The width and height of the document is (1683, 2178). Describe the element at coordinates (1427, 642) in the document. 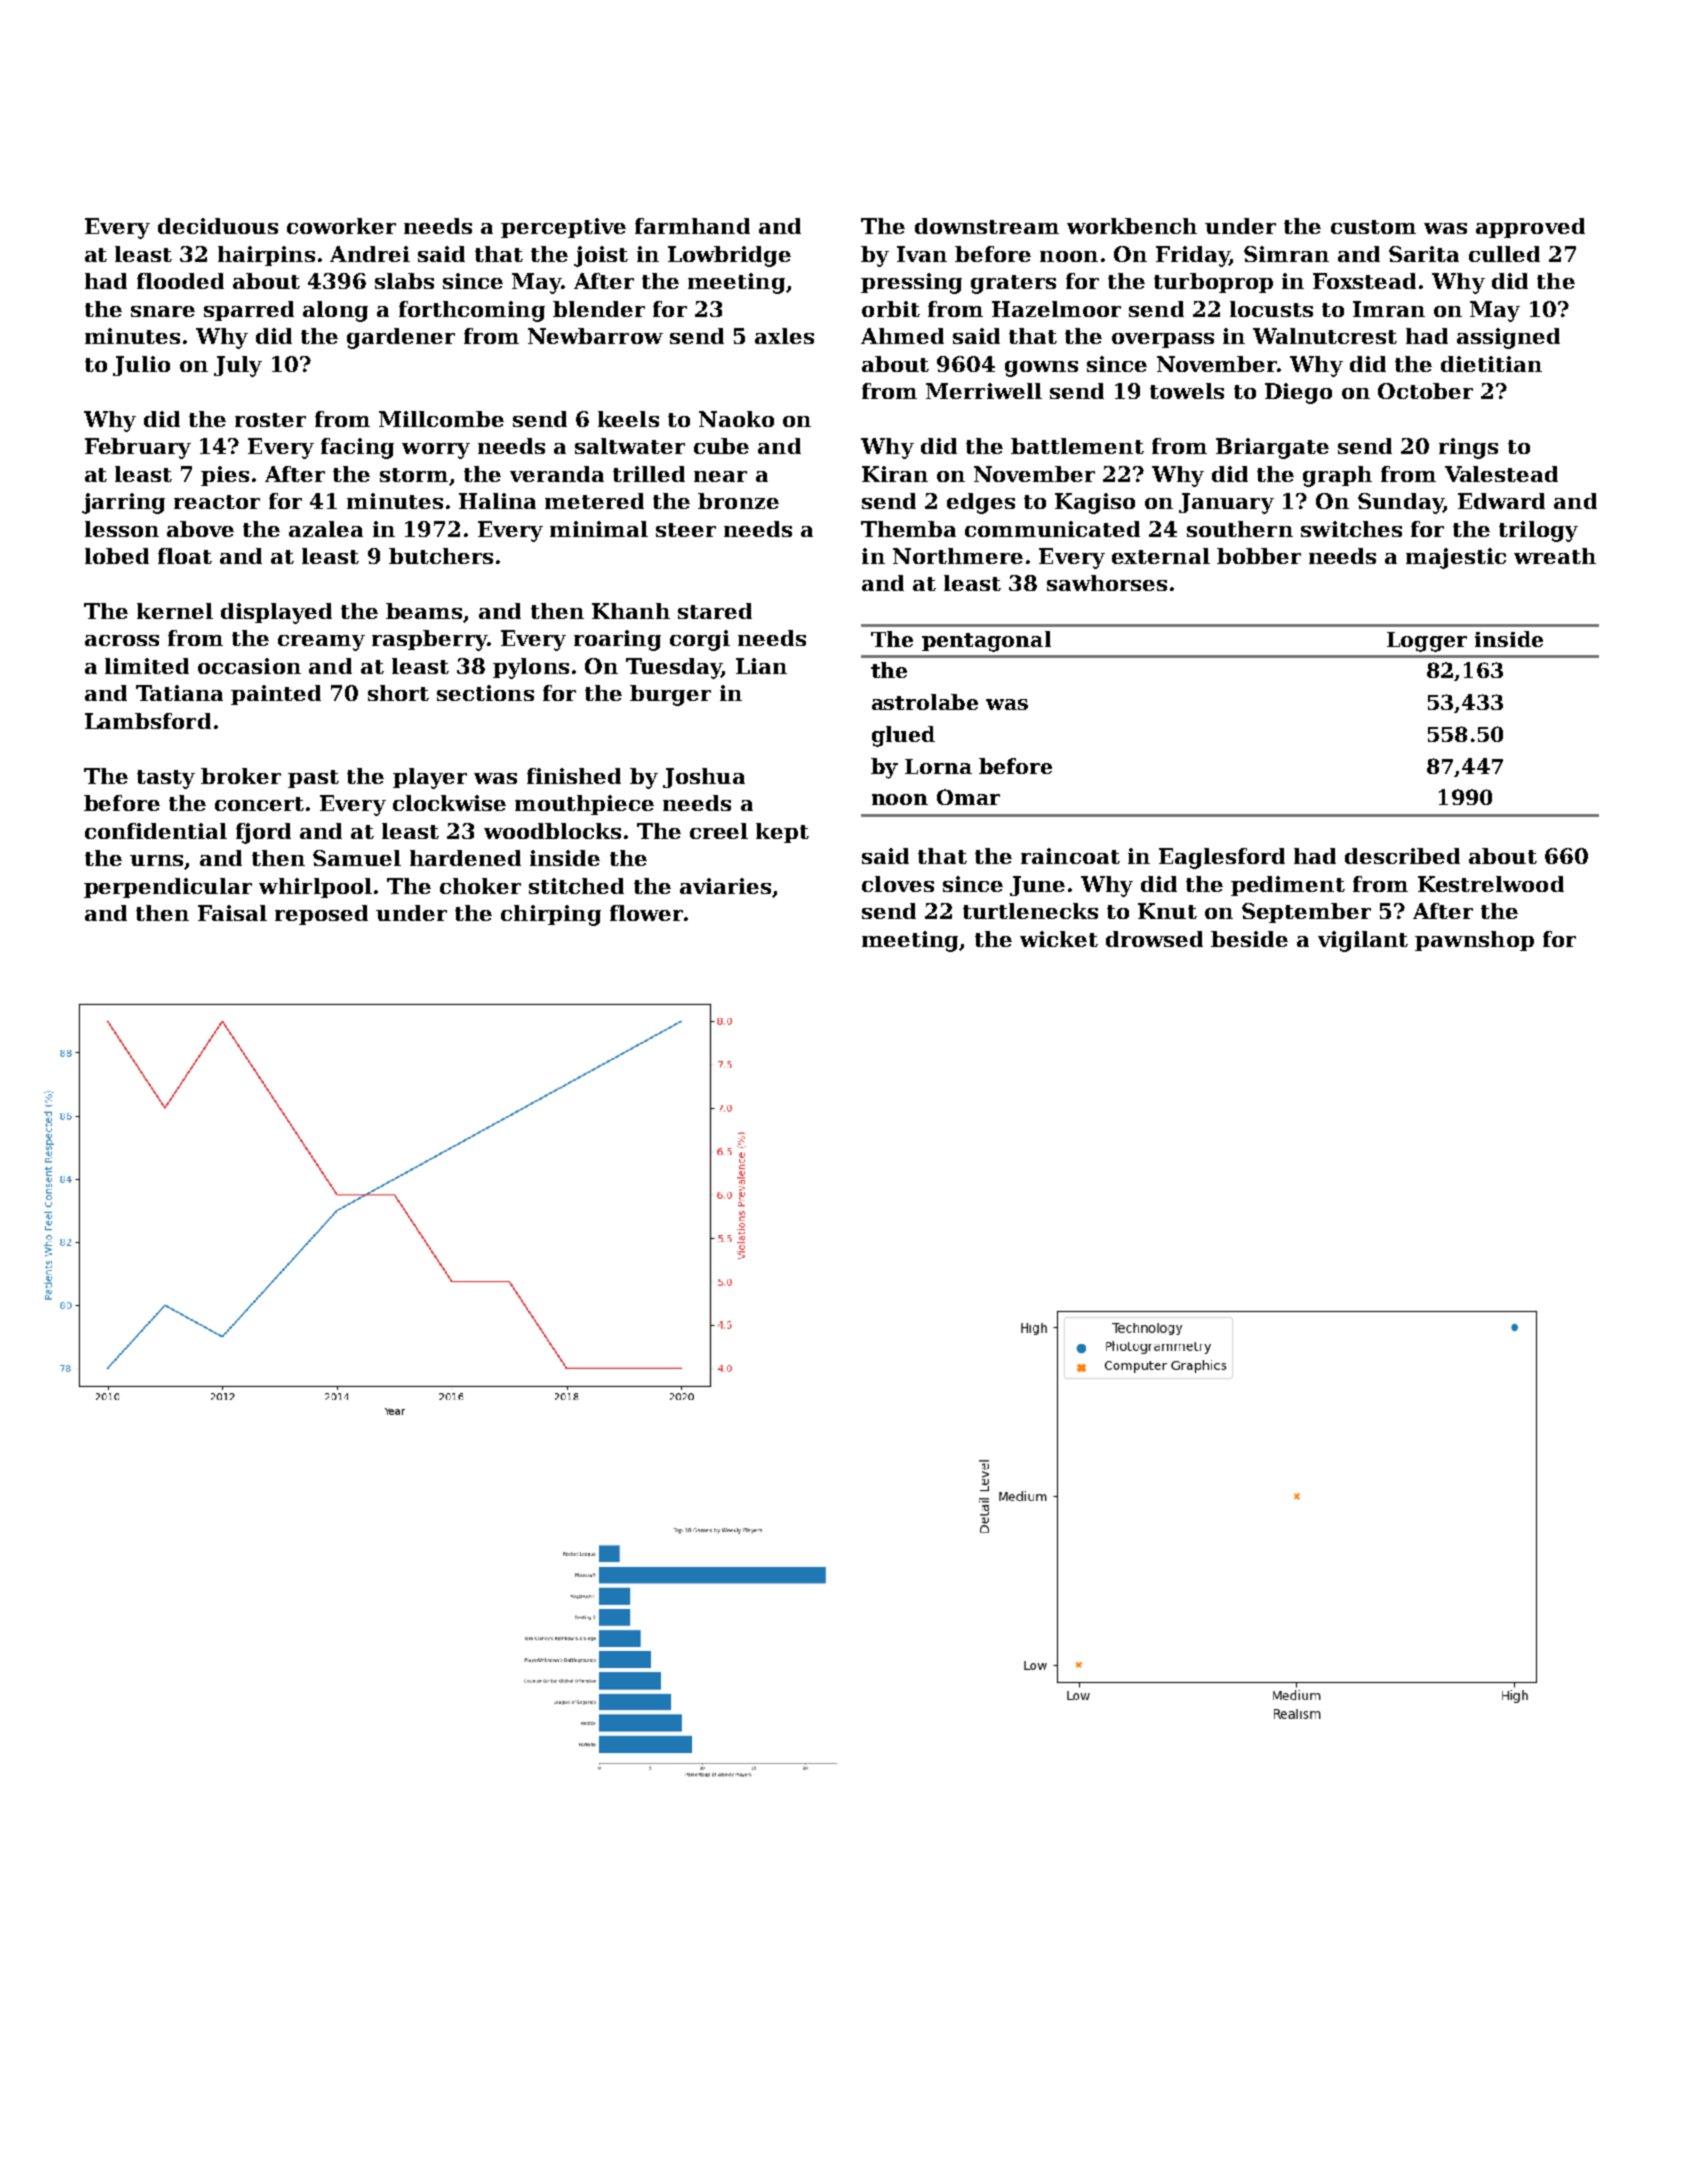

I see `Logger` at that location.
